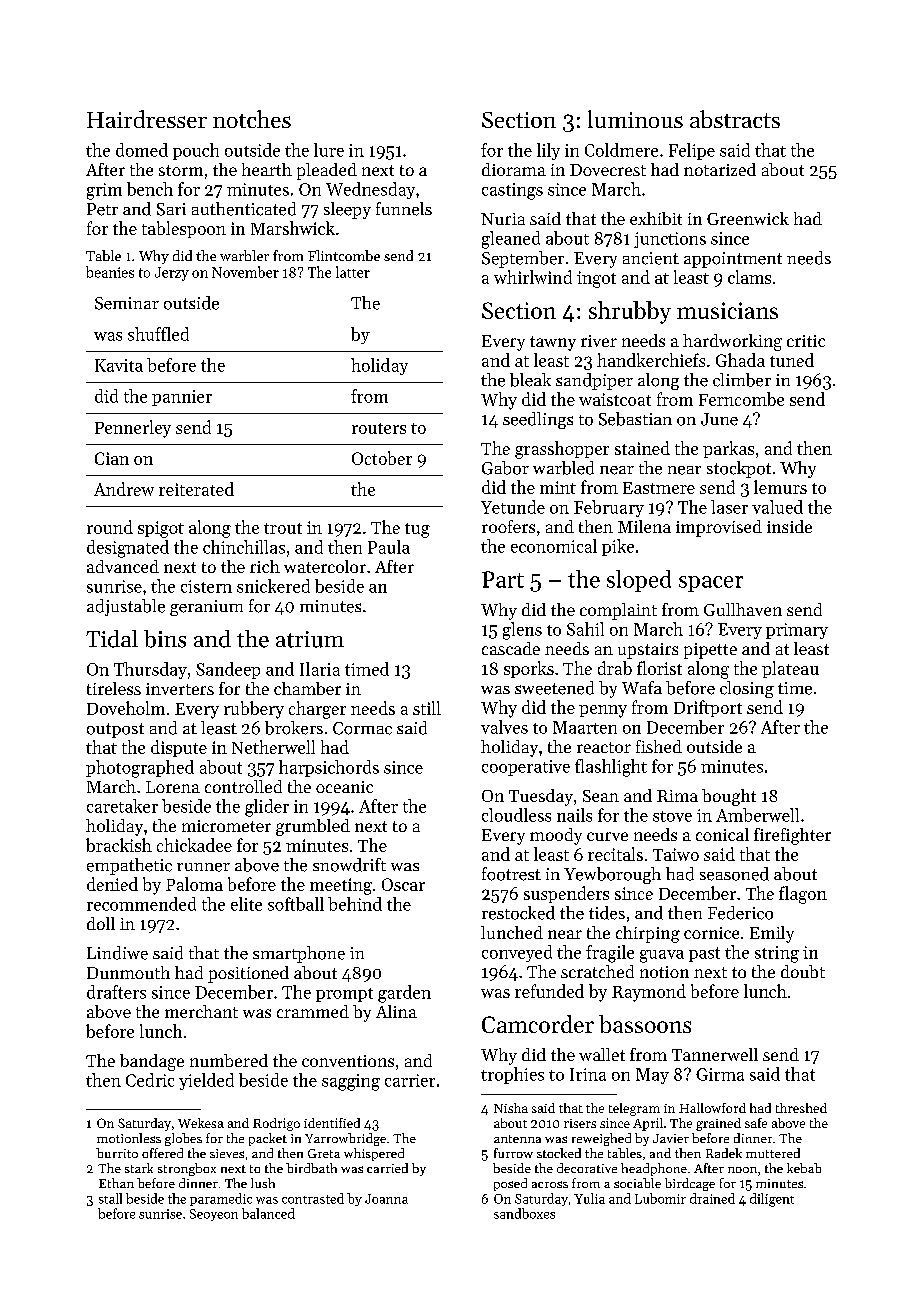 The image size is (924, 1308). What do you see at coordinates (608, 170) in the document?
I see `Dovecrest` at bounding box center [608, 170].
